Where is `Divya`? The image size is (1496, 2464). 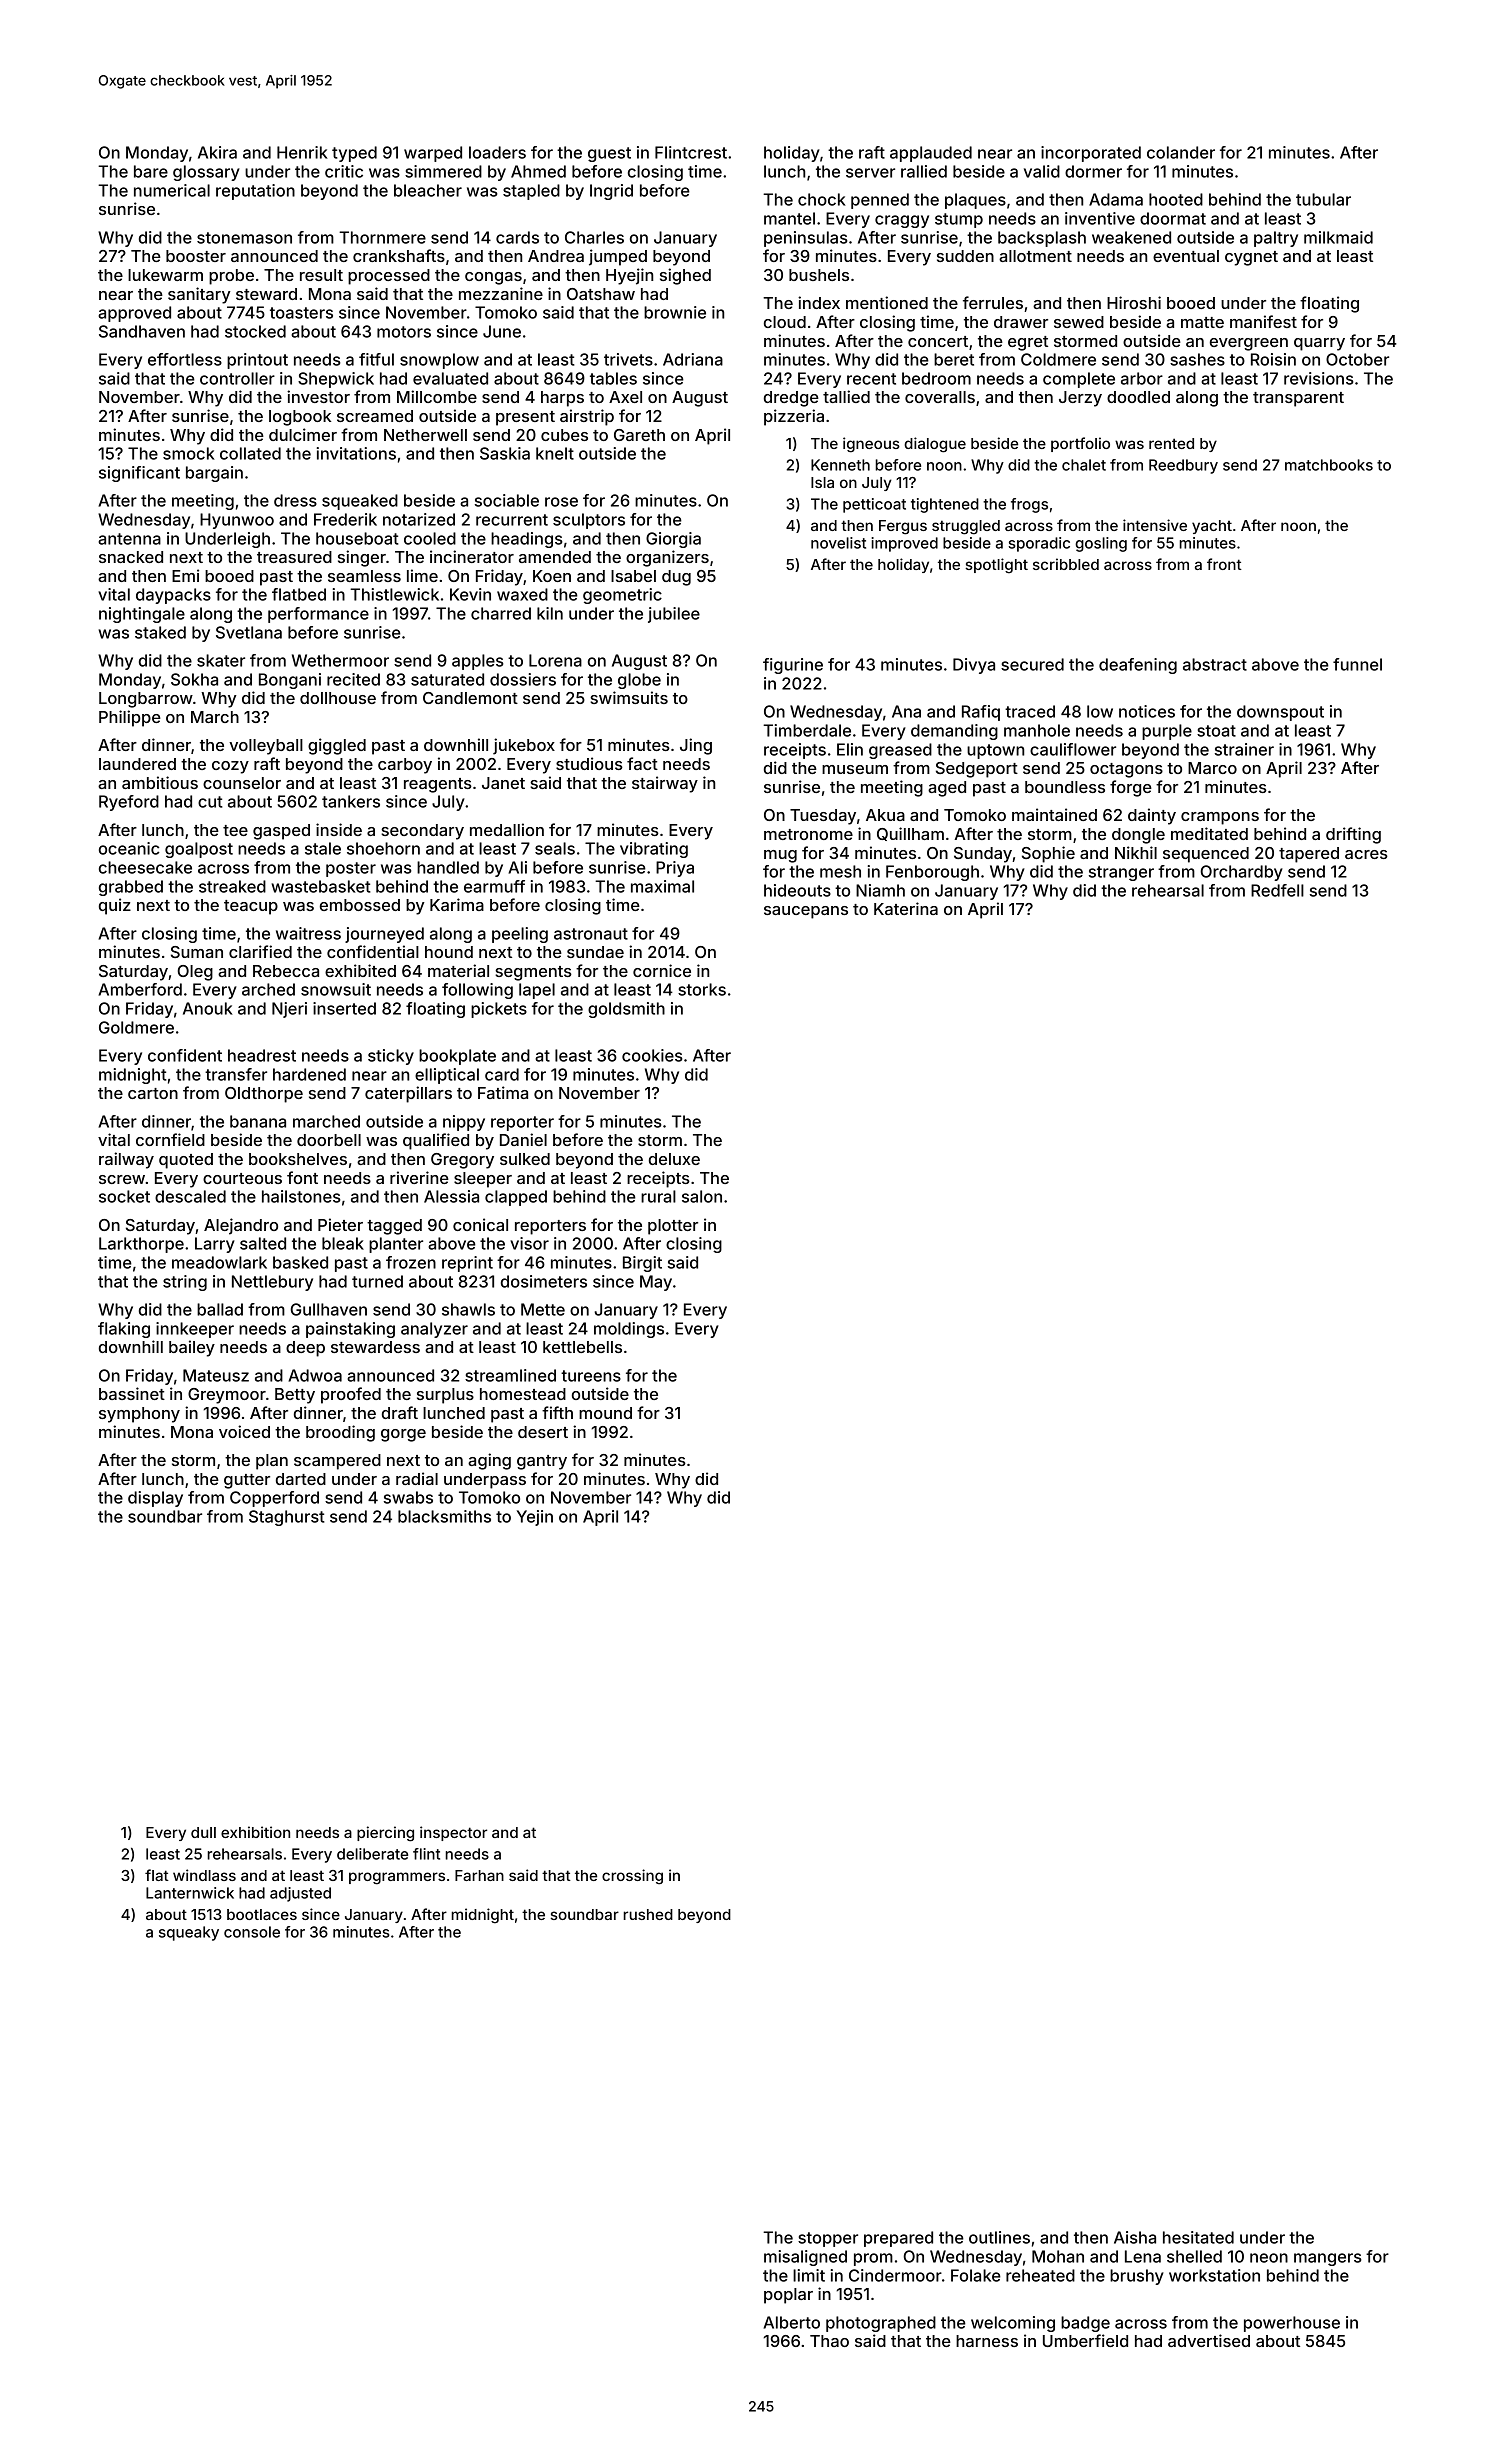 Divya is located at coordinates (974, 666).
